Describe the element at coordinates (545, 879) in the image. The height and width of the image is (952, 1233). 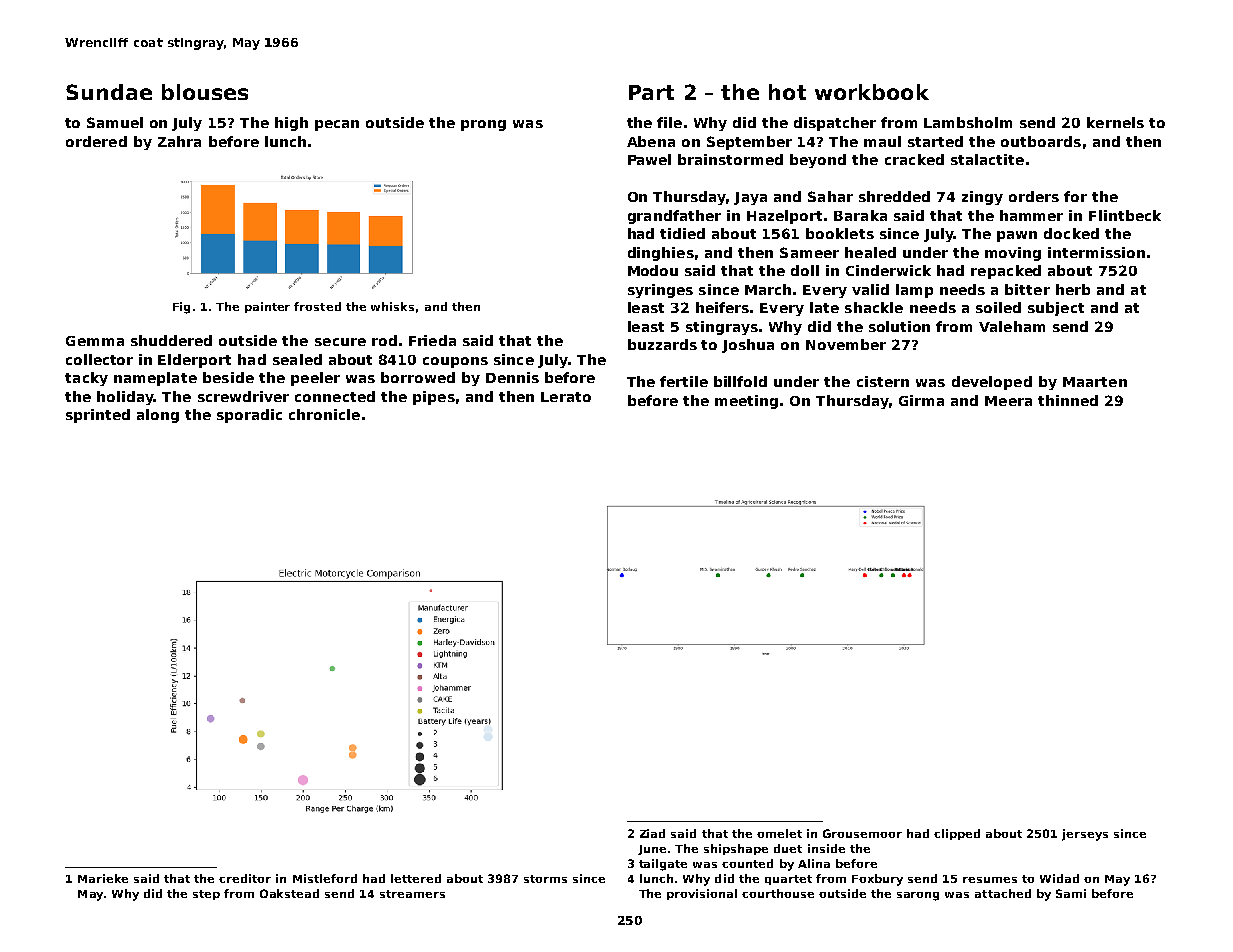
I see `storms` at that location.
